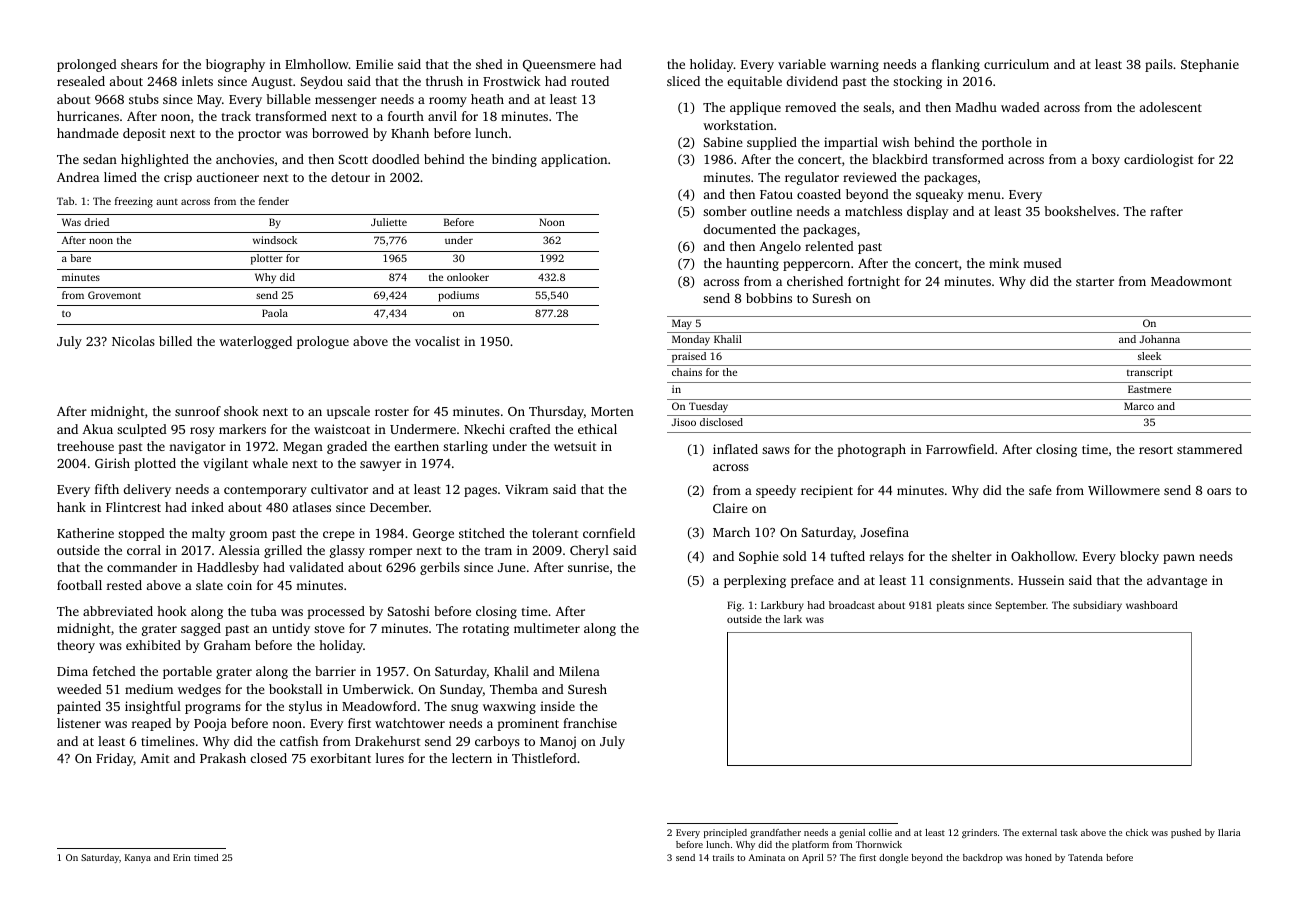 This screenshot has width=1308, height=924. Describe the element at coordinates (1210, 65) in the screenshot. I see `Stephanie` at that location.
